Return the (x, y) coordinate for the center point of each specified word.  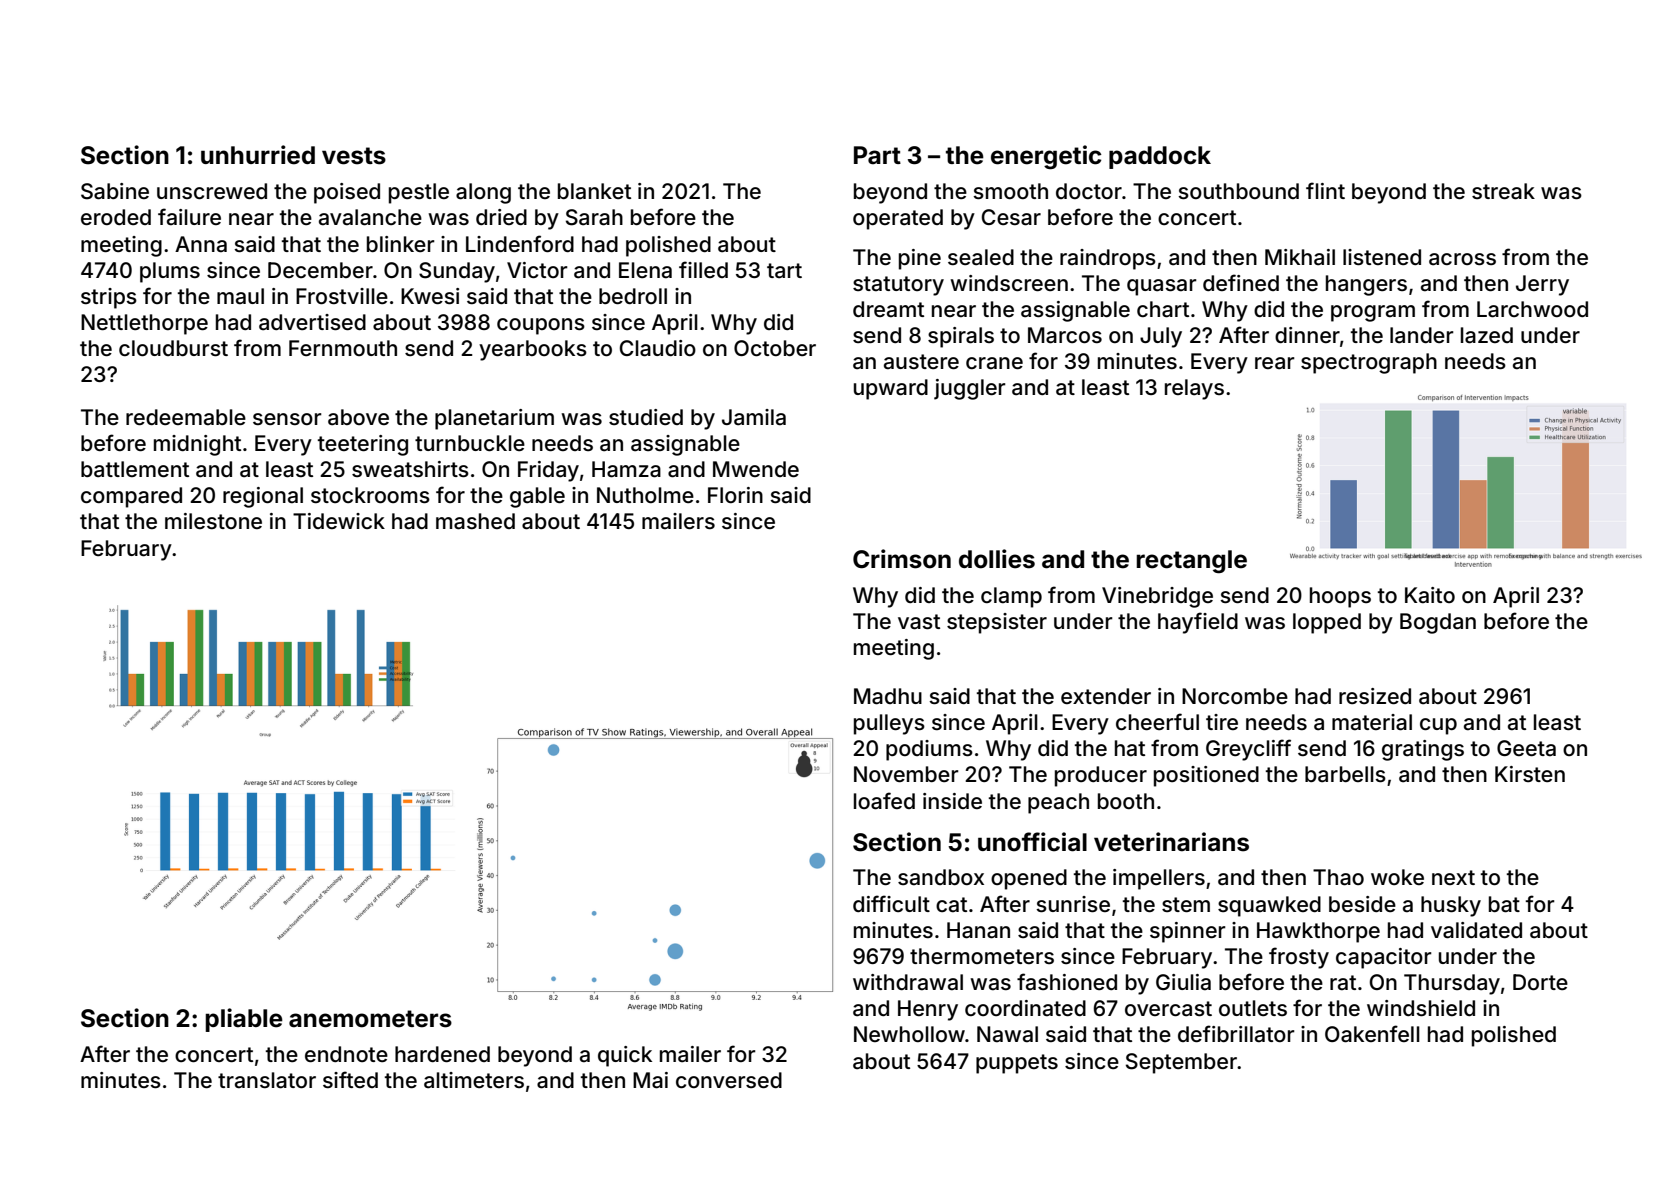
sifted (350, 1079)
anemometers (370, 1019)
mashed (475, 521)
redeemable (186, 417)
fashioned (1067, 982)
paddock (1160, 157)
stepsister (997, 623)
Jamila (754, 417)
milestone (213, 521)
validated (1476, 930)
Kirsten (1530, 774)
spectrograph (1369, 363)
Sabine (115, 191)
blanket (594, 191)
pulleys (889, 724)
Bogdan (1438, 623)
